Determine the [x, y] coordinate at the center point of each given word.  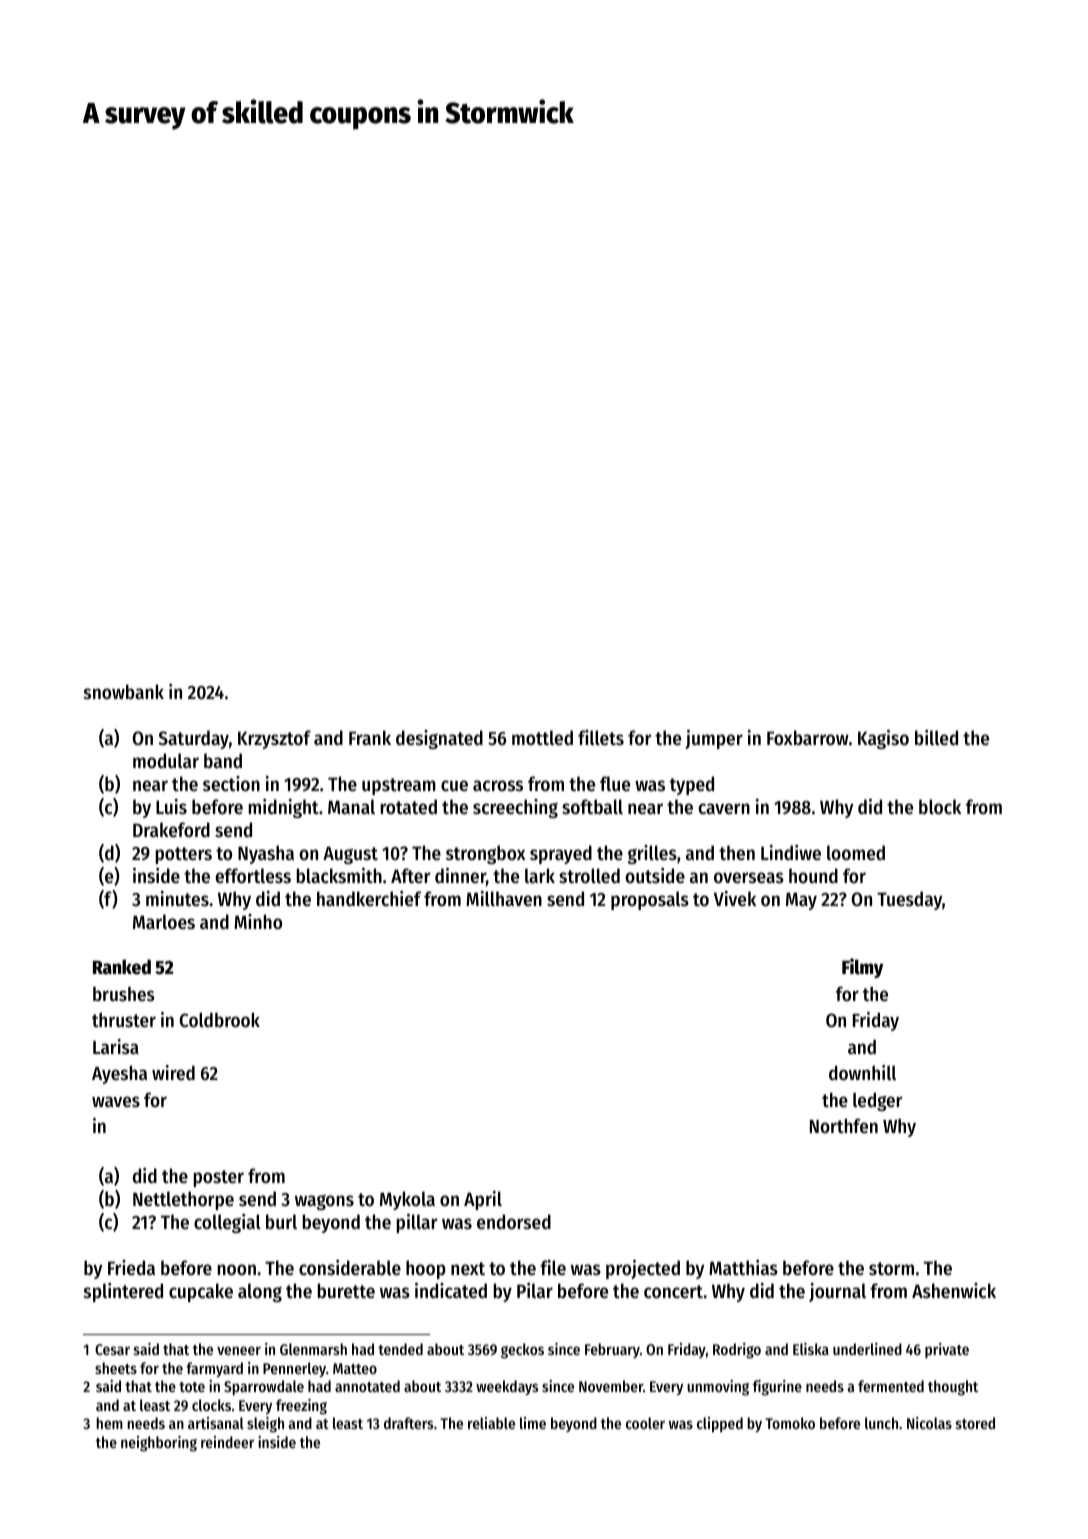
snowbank [124, 691]
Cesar [112, 1349]
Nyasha [266, 854]
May [801, 901]
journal [837, 1292]
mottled [542, 738]
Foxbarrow [808, 738]
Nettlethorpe [183, 1200]
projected [643, 1269]
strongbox [486, 854]
